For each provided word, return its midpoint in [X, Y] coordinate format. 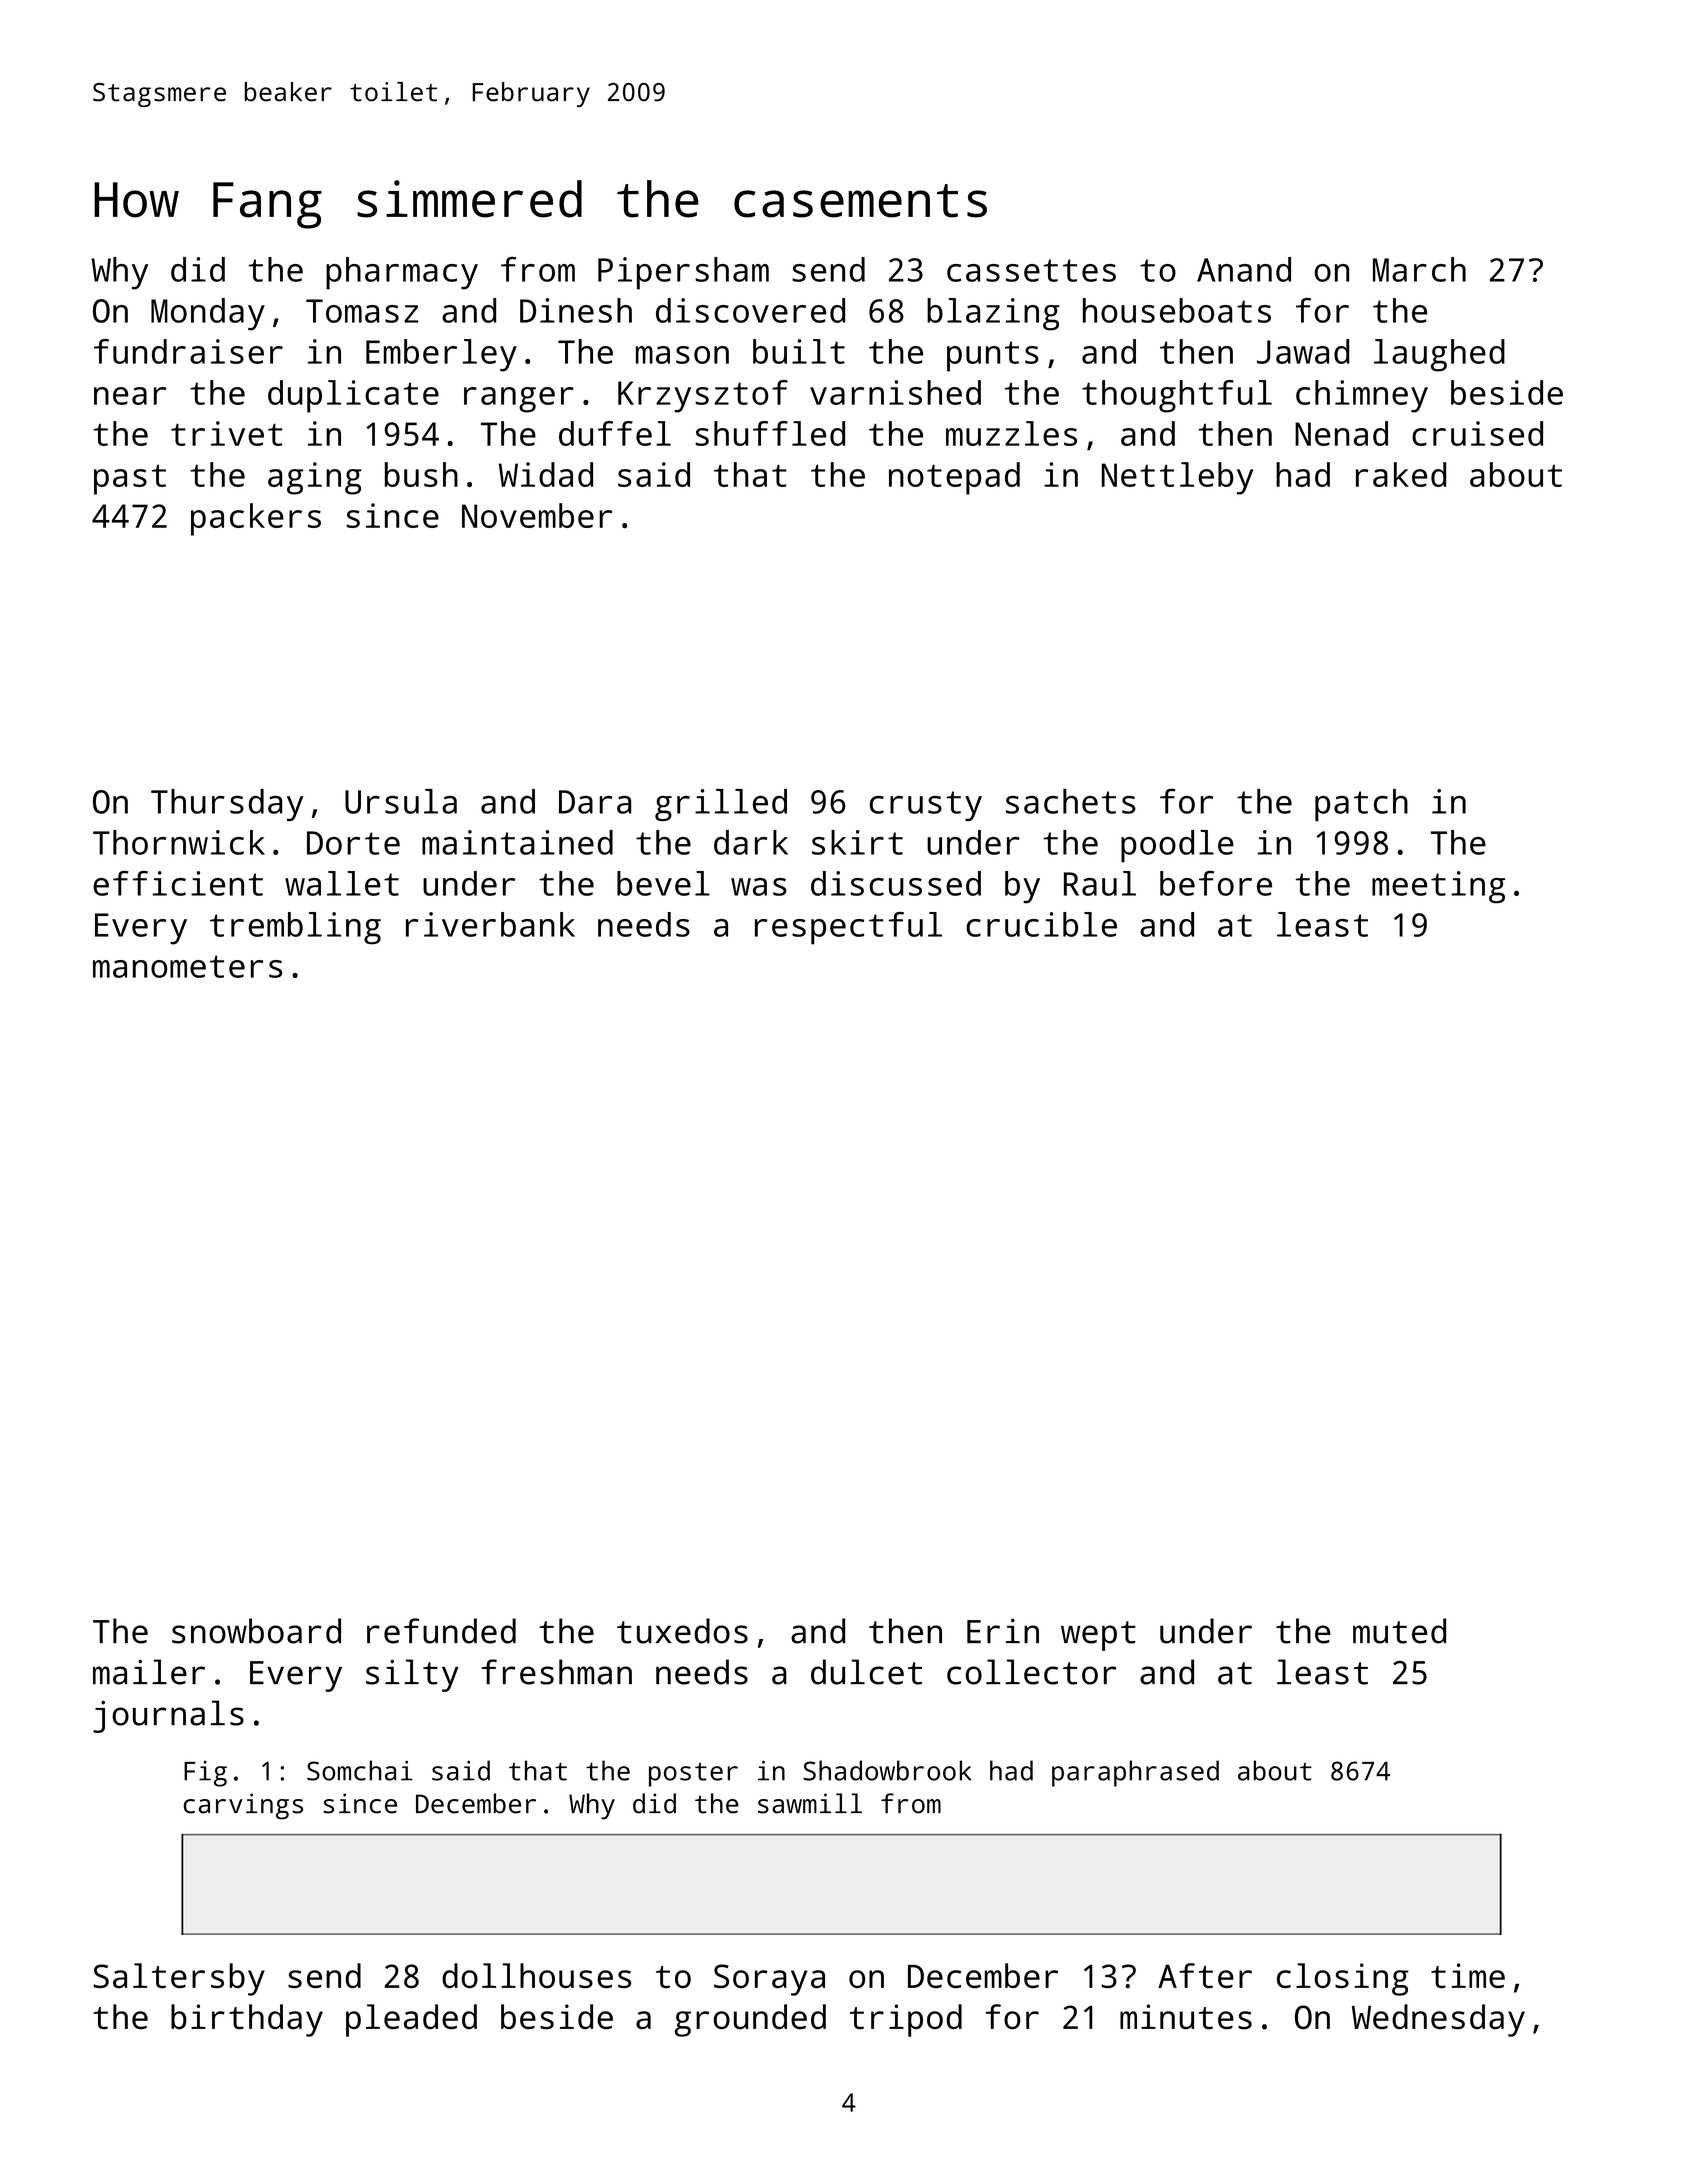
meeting [1438, 887]
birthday [247, 2020]
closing [1343, 1979]
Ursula [401, 801]
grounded [750, 2020]
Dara [595, 802]
